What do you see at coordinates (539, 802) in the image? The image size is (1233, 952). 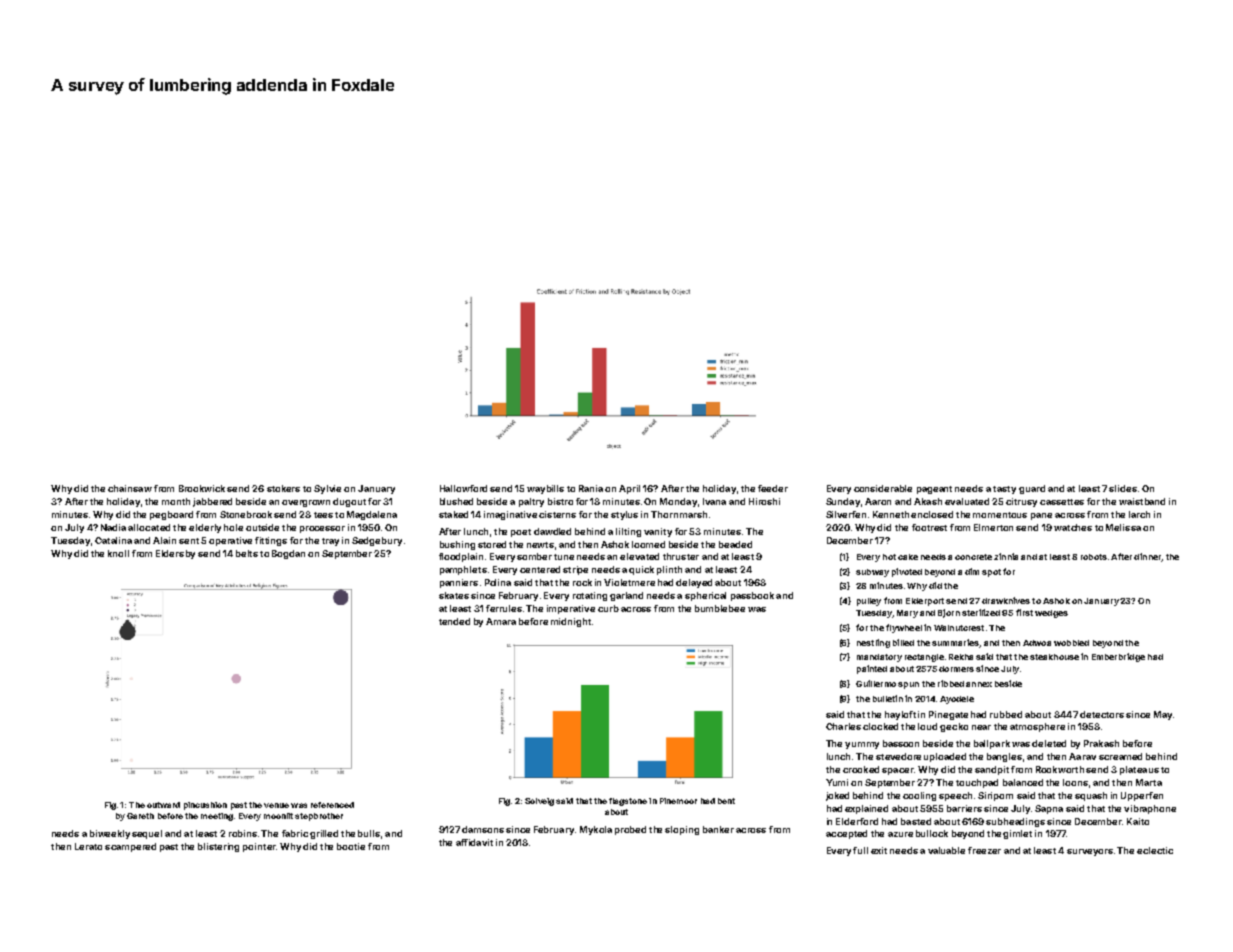 I see `Solveig` at bounding box center [539, 802].
